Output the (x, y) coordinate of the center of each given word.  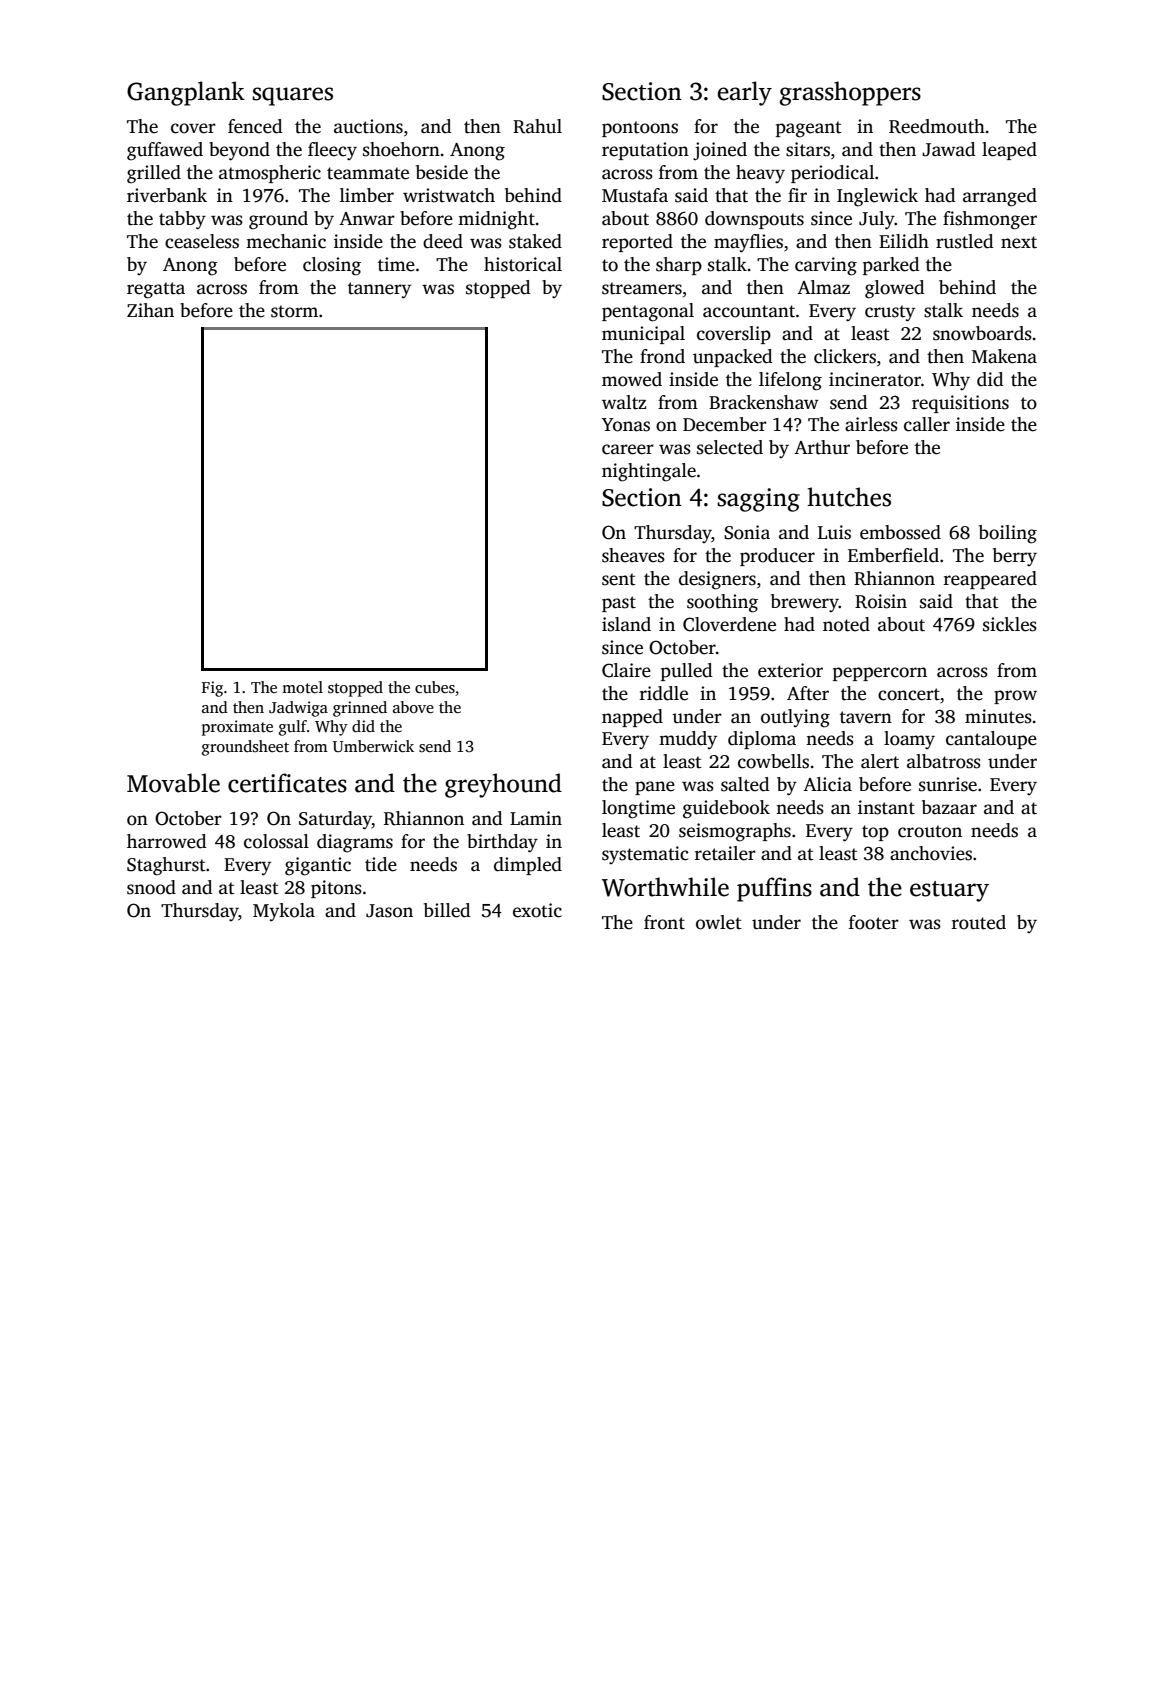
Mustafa (635, 195)
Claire (626, 670)
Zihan (150, 310)
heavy (760, 174)
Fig (212, 689)
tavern (866, 717)
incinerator (875, 379)
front (664, 922)
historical (523, 264)
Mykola (284, 912)
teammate (368, 173)
